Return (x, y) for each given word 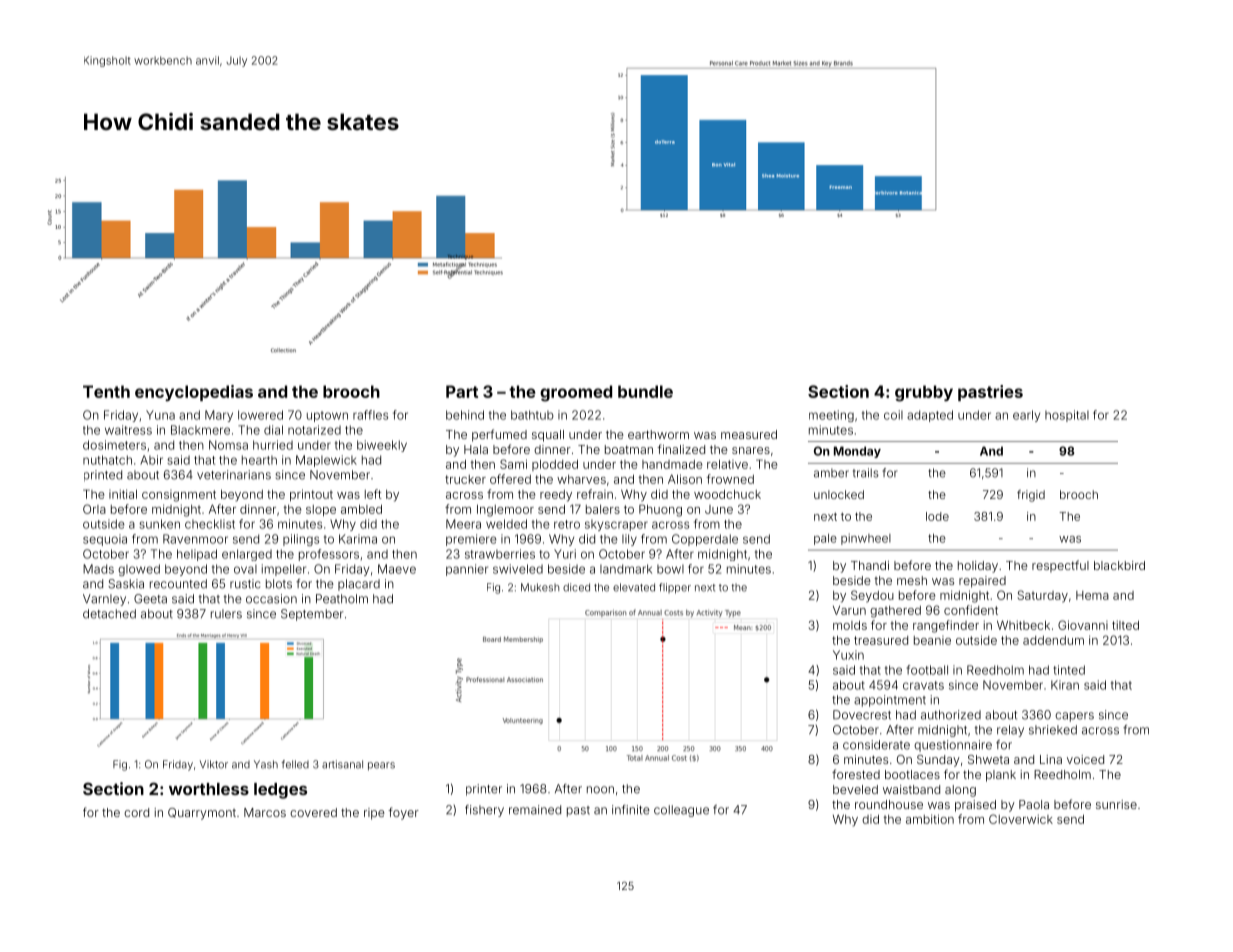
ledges (280, 791)
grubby (924, 393)
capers (1074, 717)
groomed (576, 393)
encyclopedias (194, 393)
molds (850, 625)
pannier (467, 570)
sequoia (105, 540)
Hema (1092, 595)
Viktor (214, 764)
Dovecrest (862, 715)
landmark (626, 569)
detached (109, 614)
